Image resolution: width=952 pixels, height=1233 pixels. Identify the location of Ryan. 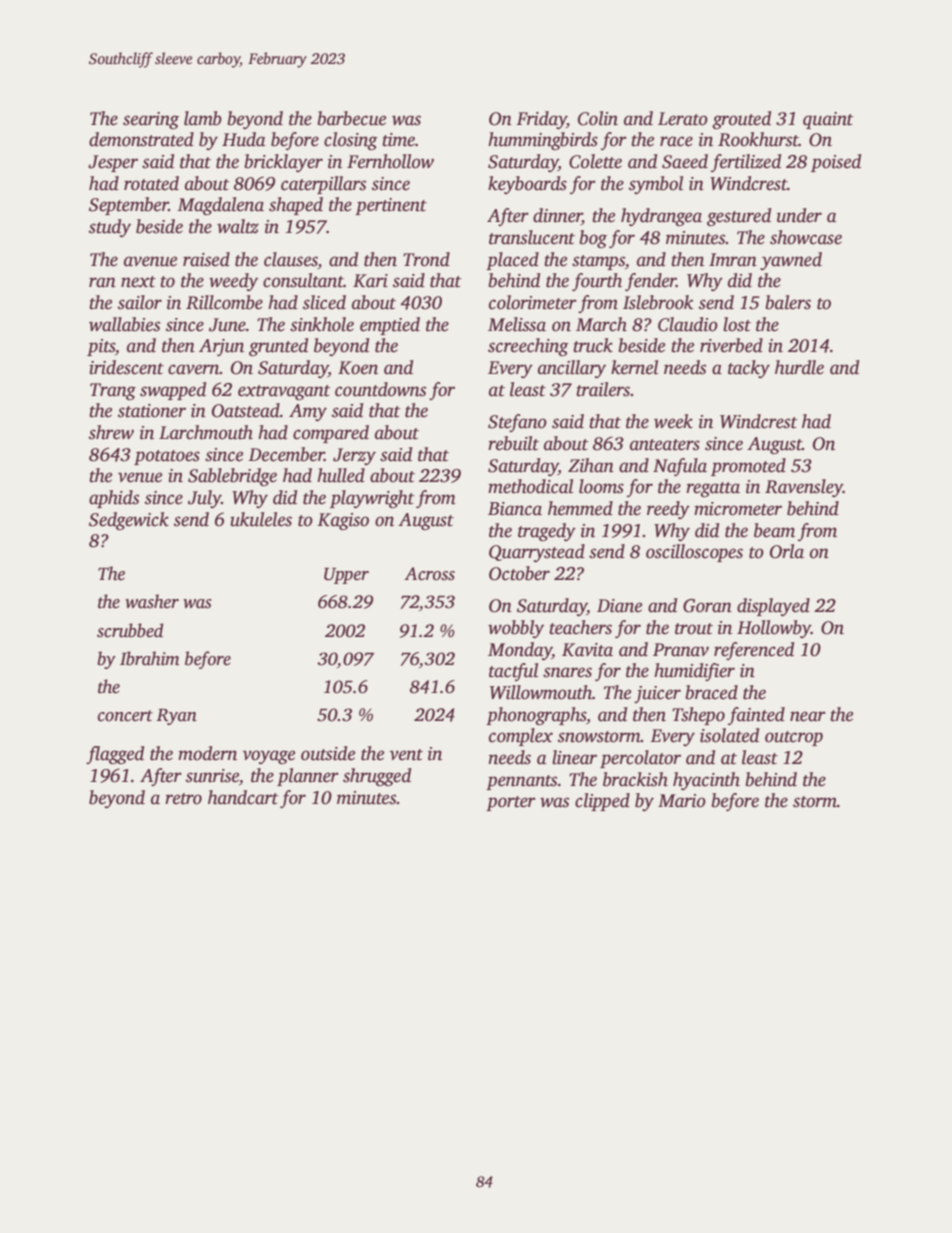
(176, 717).
